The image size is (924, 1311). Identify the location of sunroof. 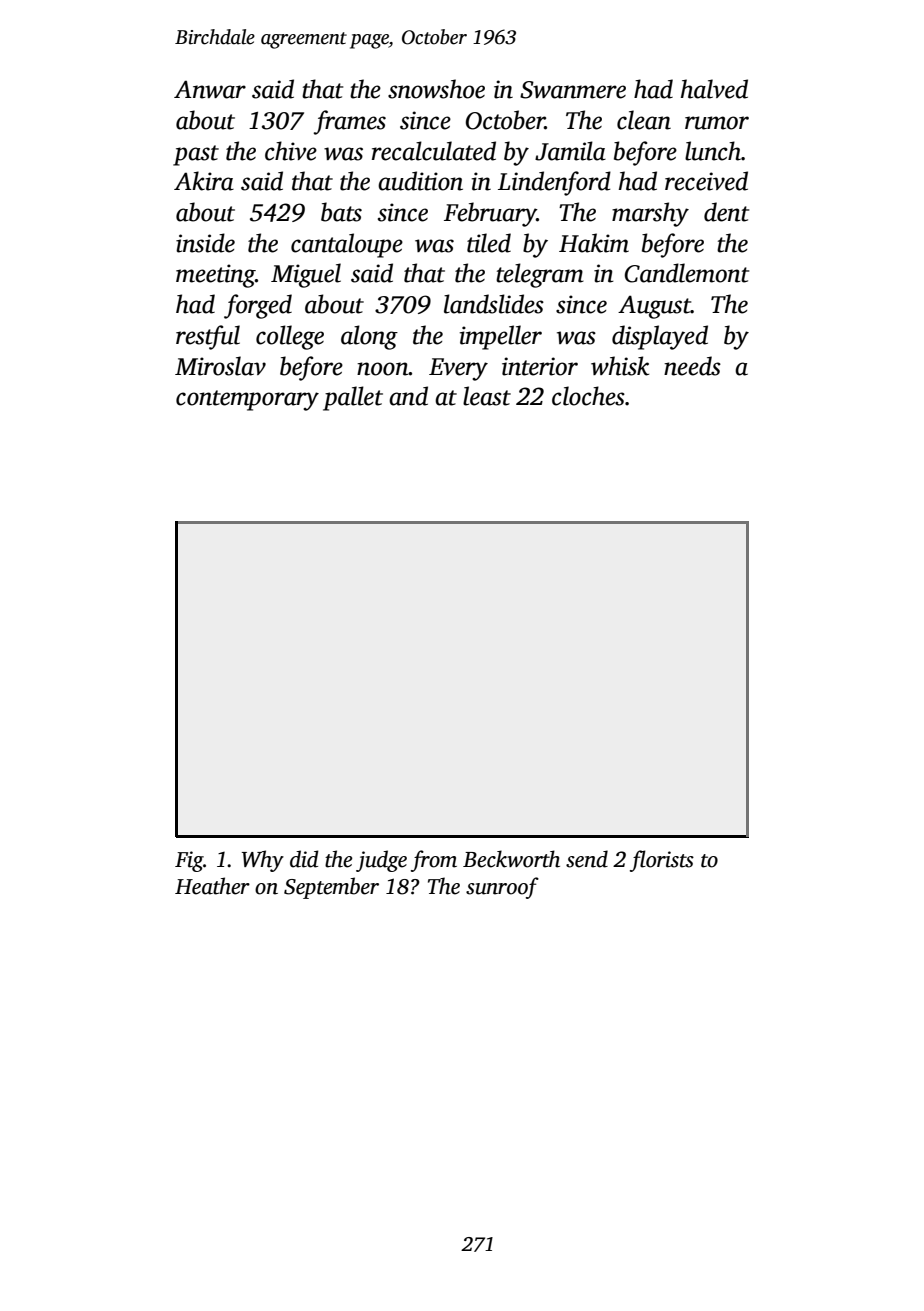
(502, 888).
